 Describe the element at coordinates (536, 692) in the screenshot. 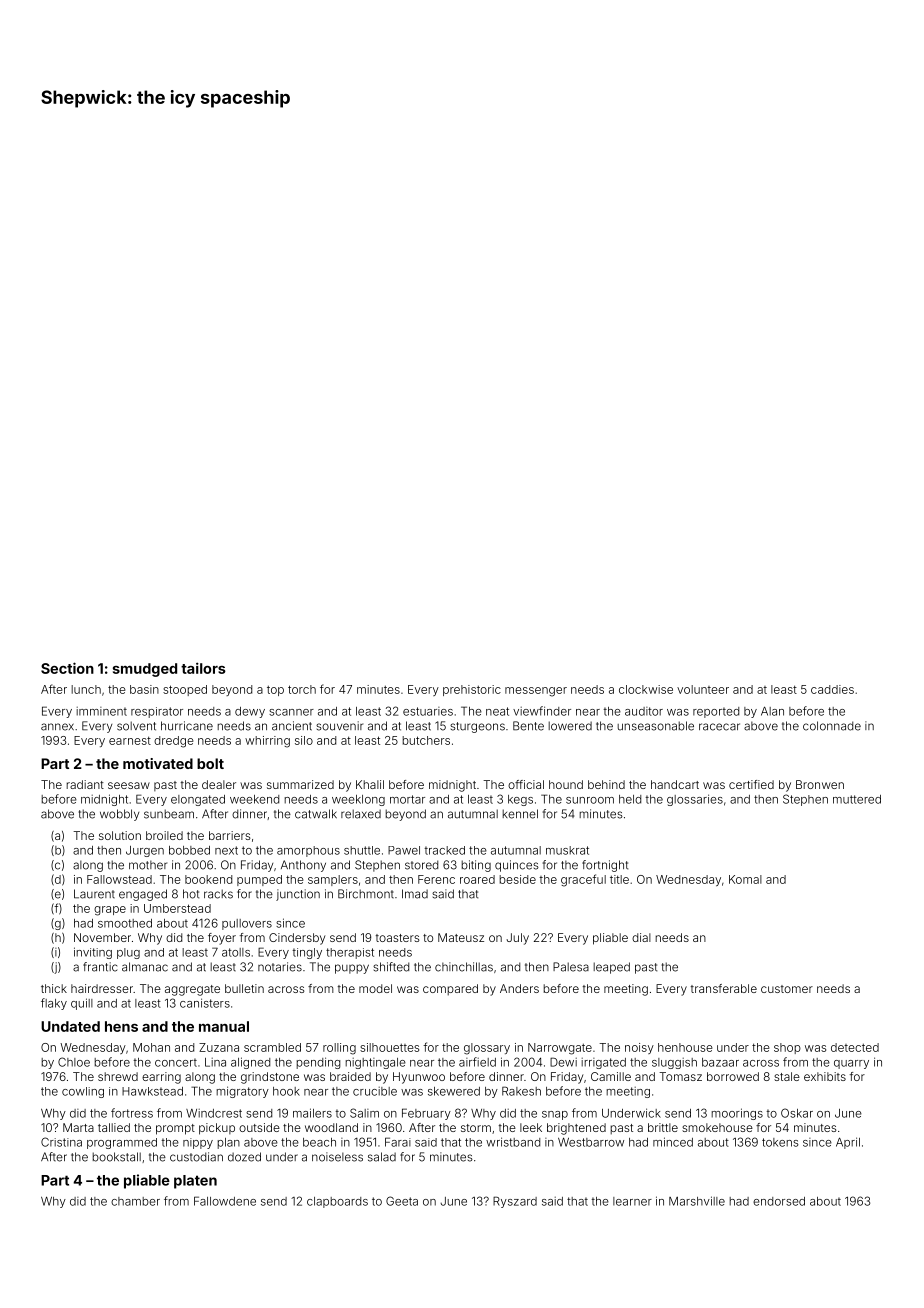

I see `messenger` at that location.
